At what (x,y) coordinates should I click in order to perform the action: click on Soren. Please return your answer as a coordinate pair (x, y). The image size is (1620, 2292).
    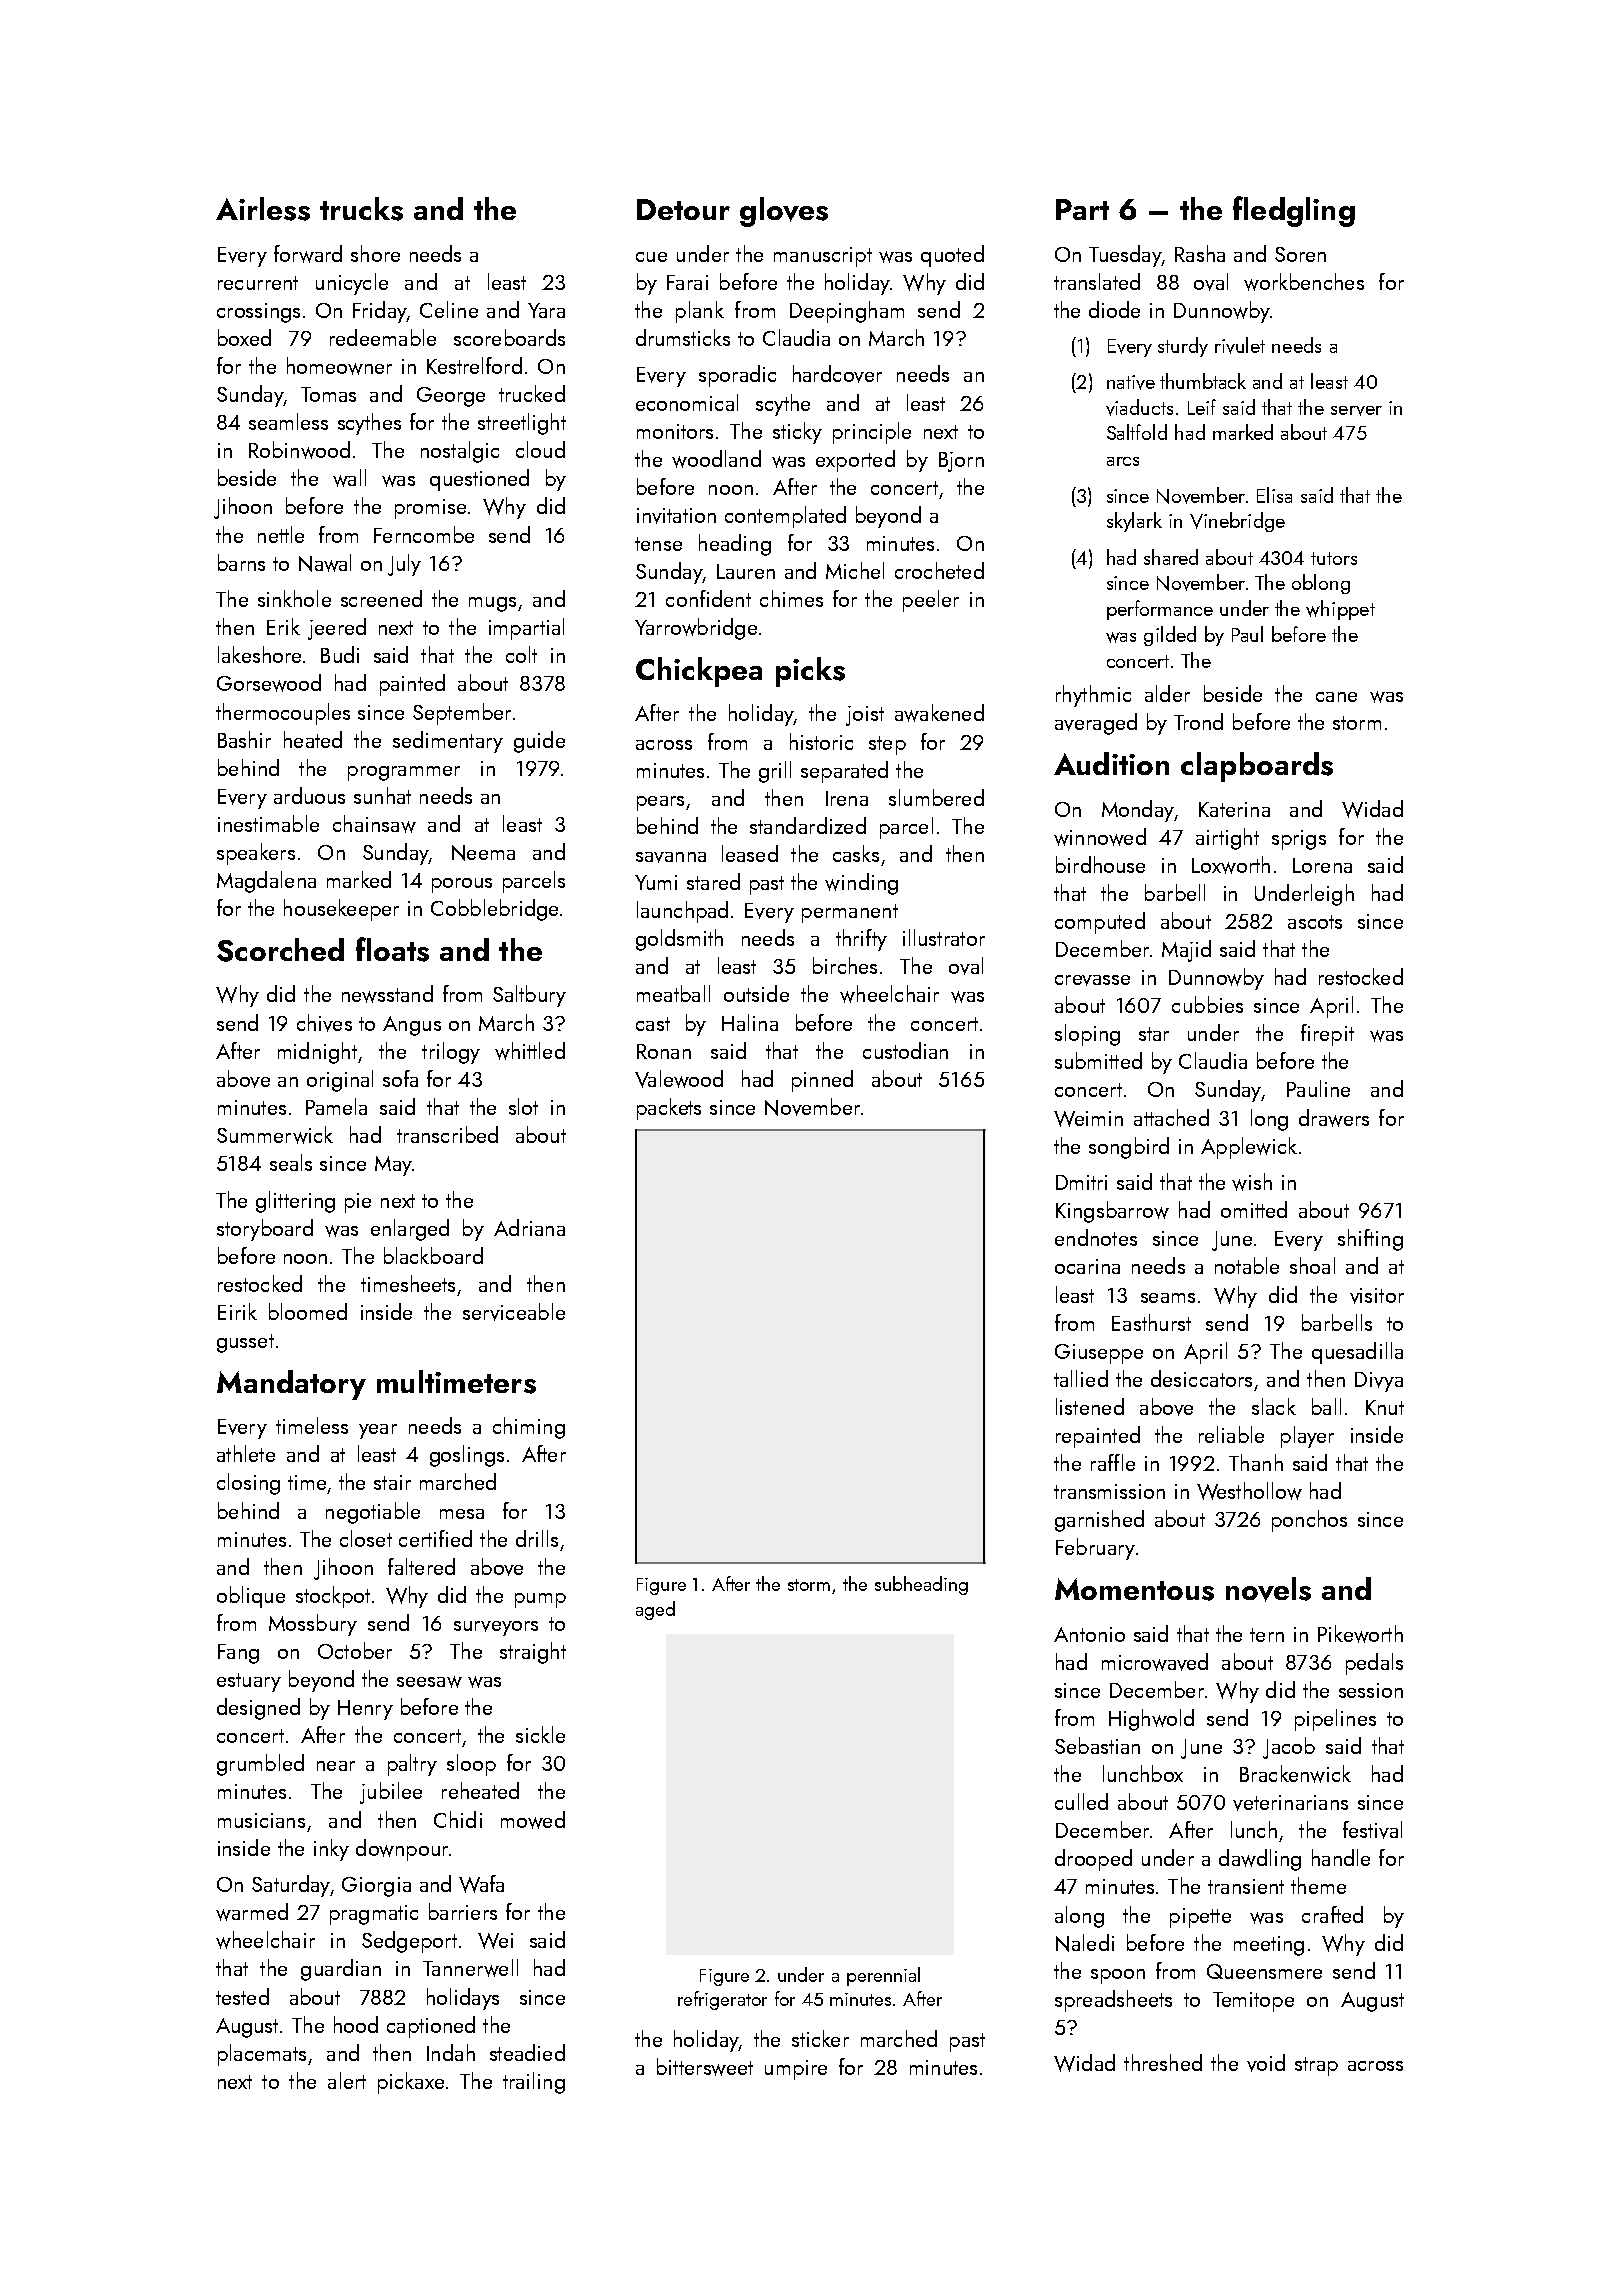
    Looking at the image, I should click on (1300, 254).
